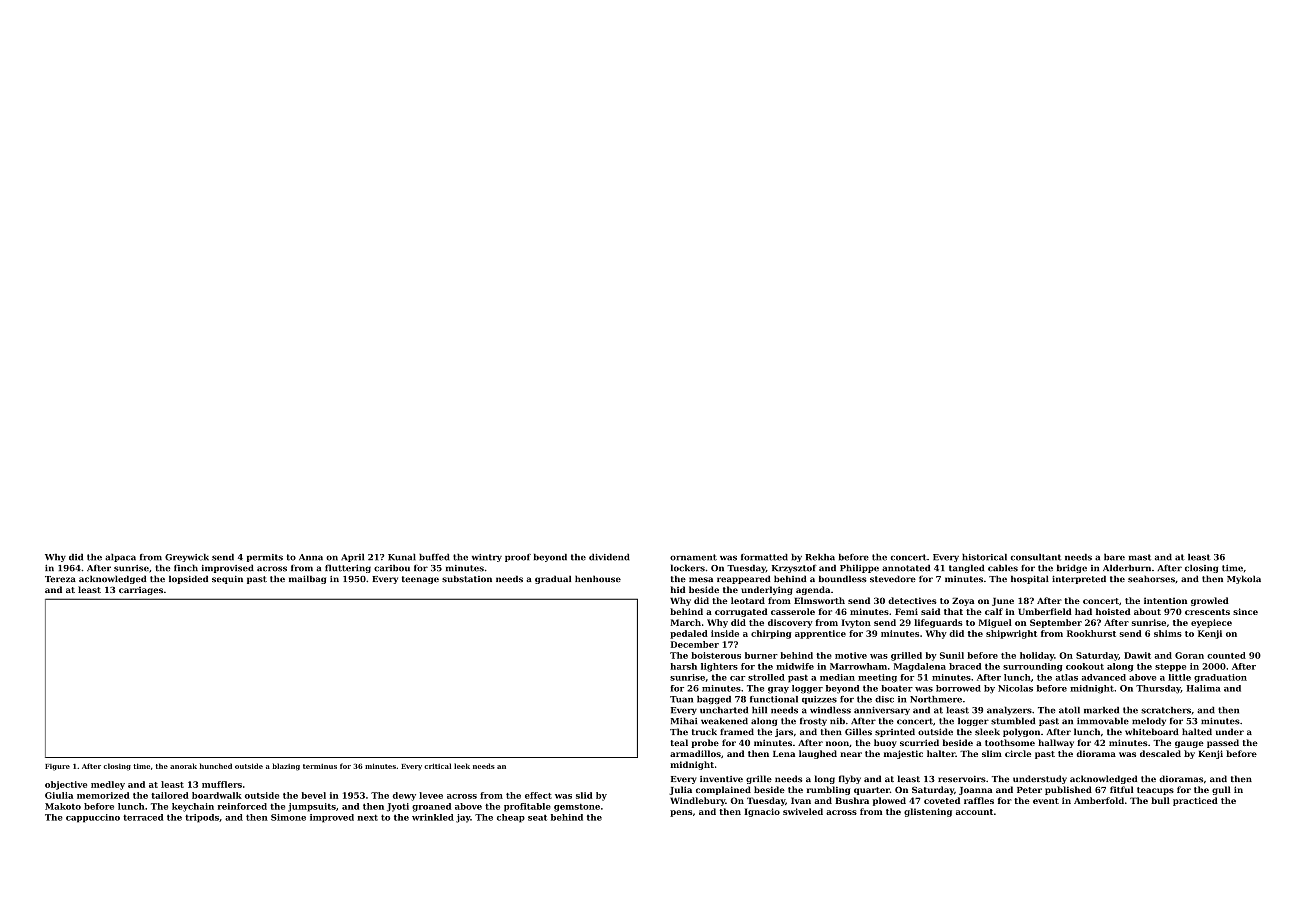 This screenshot has height=924, width=1308. I want to click on bagged, so click(714, 700).
